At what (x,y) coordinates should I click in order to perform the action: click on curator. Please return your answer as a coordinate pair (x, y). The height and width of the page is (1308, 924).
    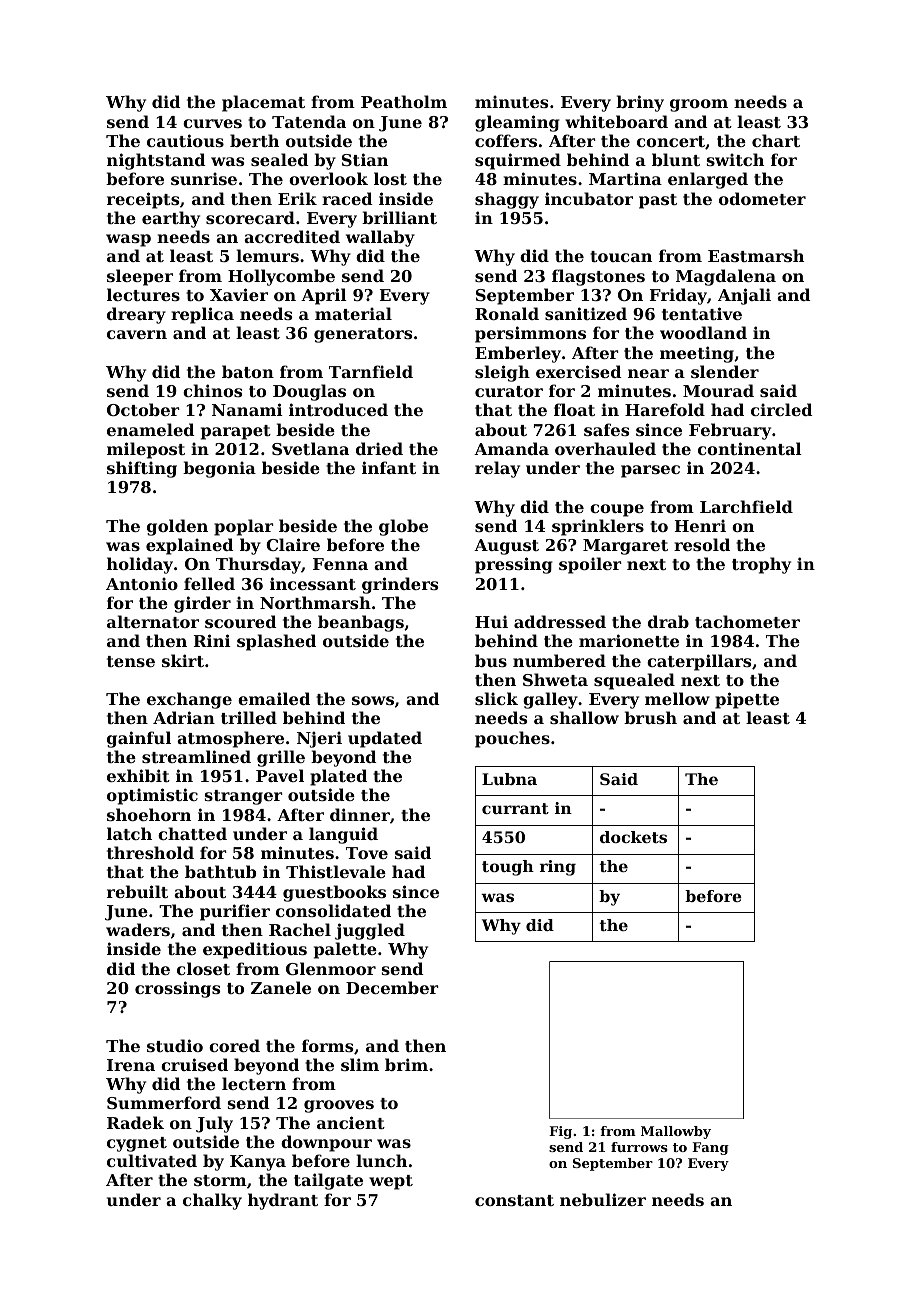
    Looking at the image, I should click on (509, 391).
